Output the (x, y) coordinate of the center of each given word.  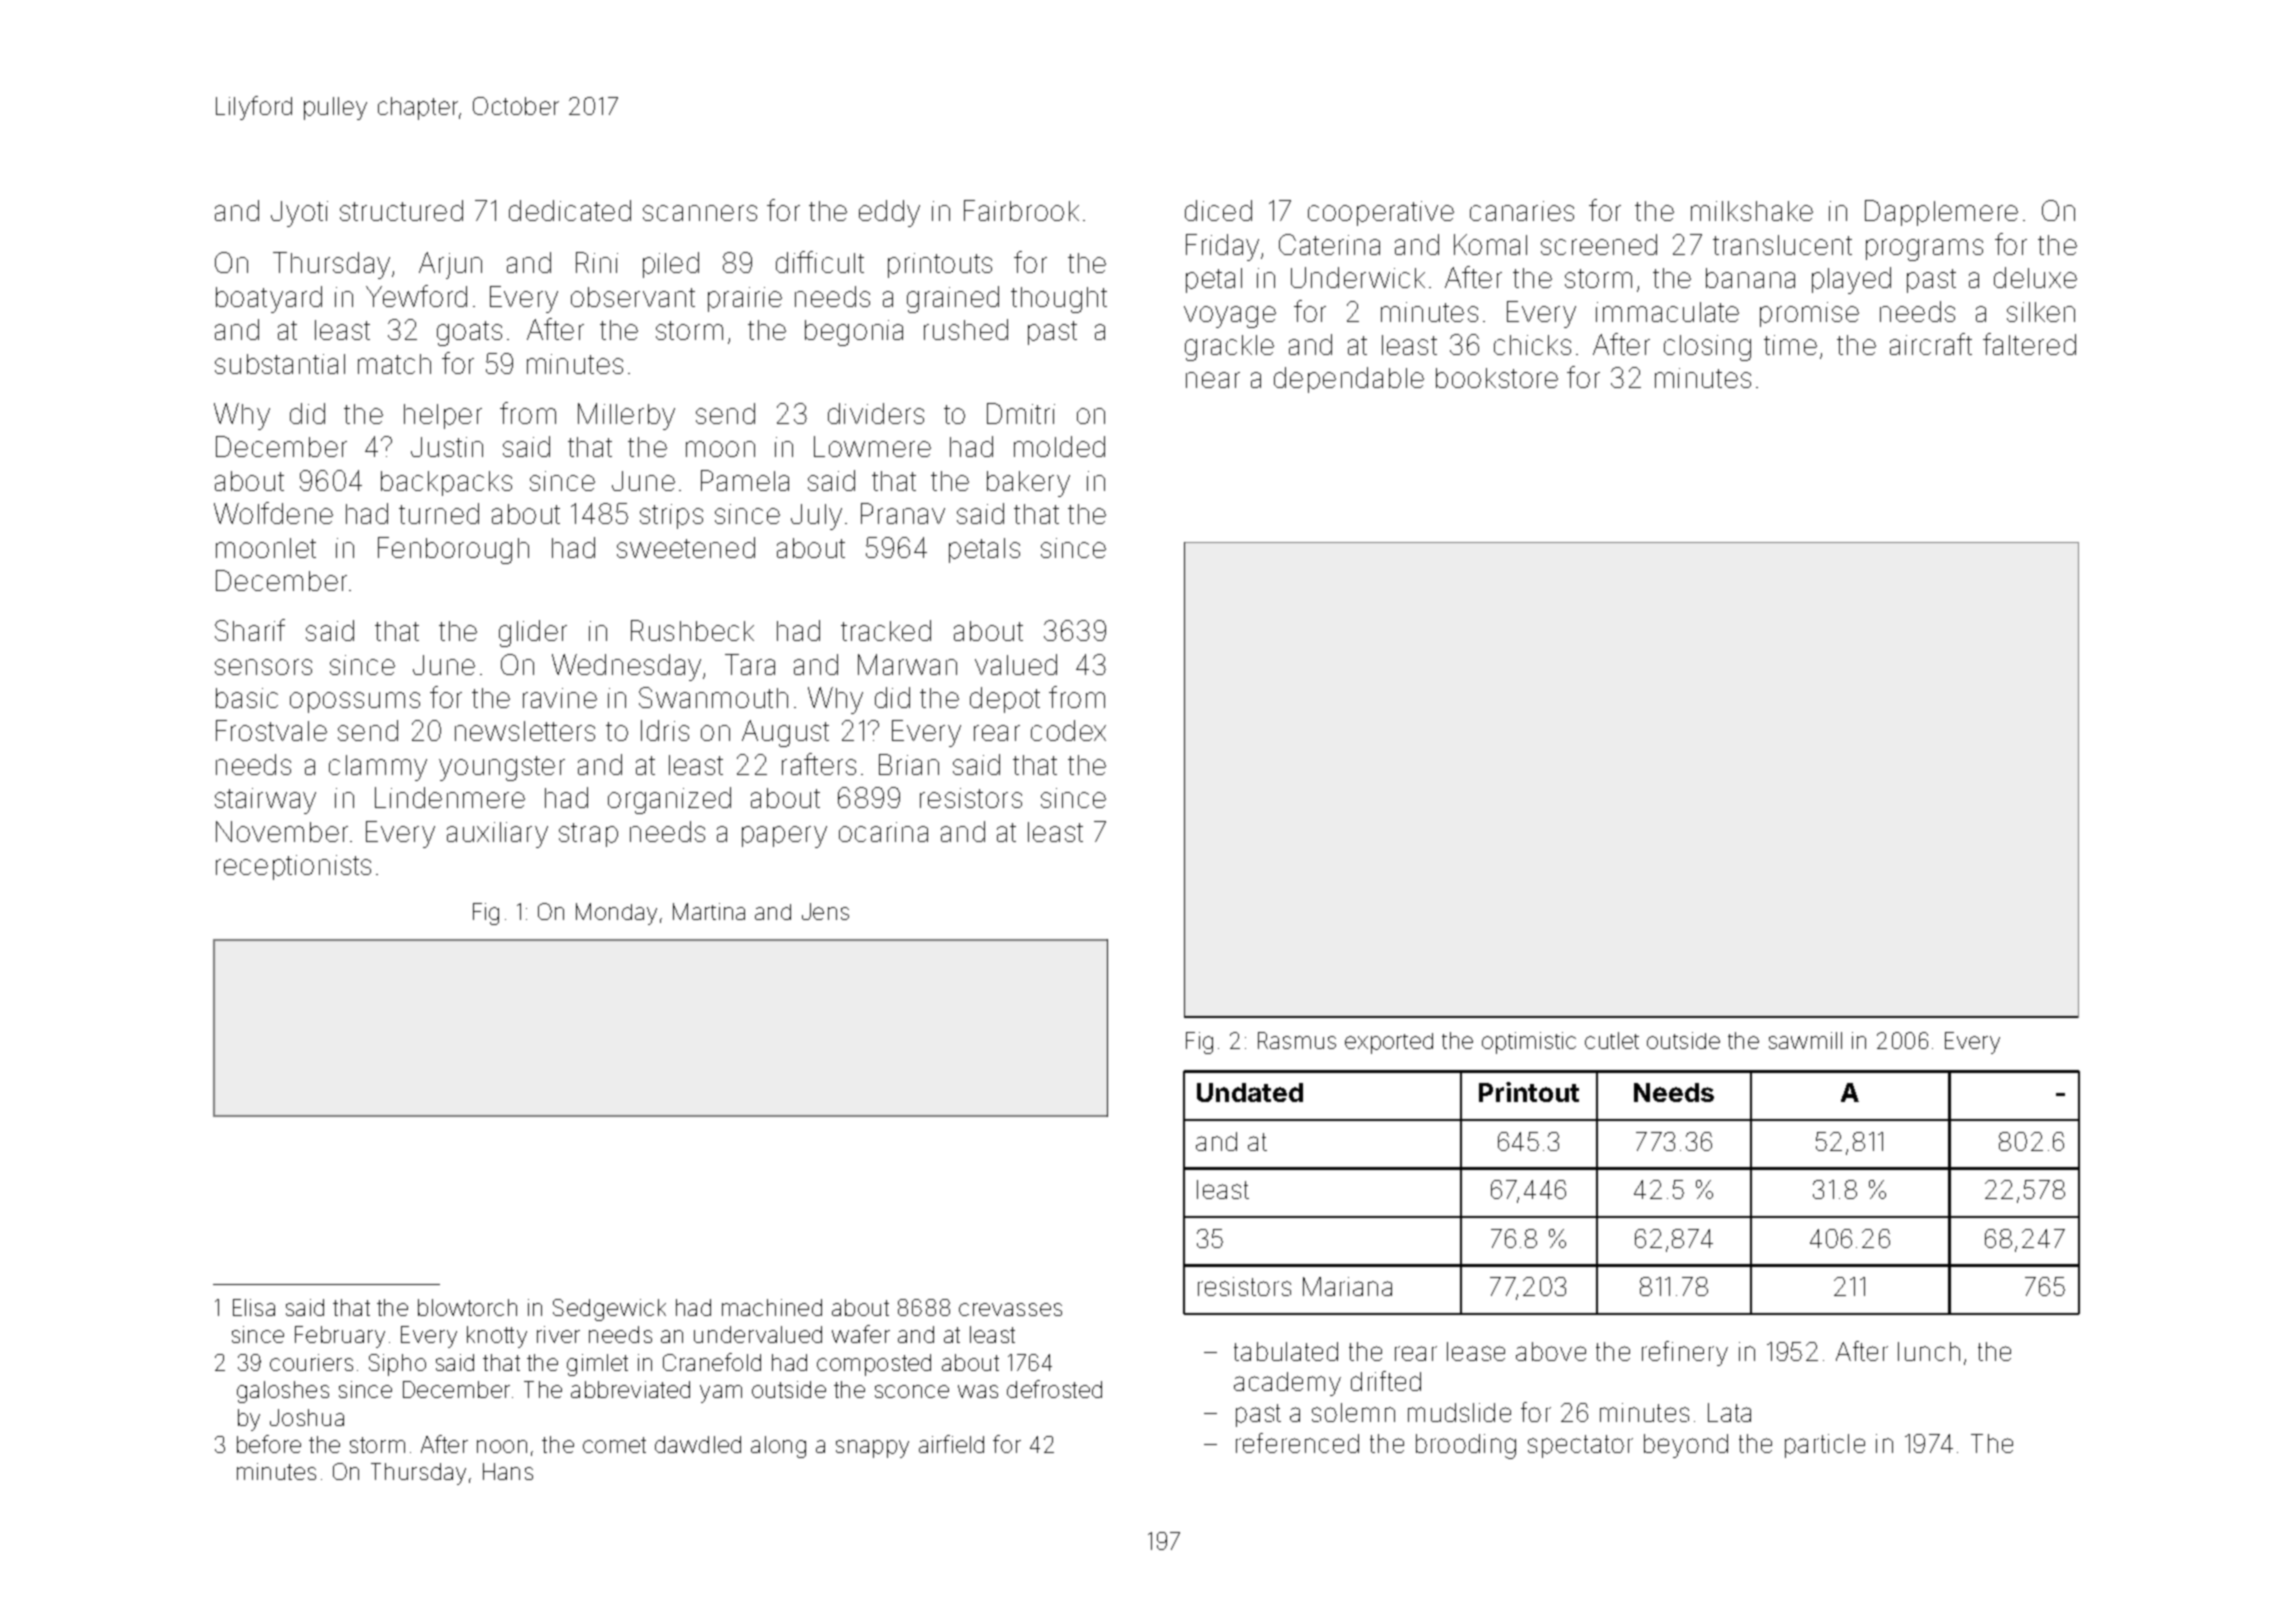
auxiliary (497, 835)
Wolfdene (273, 513)
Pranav (903, 513)
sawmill (1805, 1040)
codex (1068, 730)
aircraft (1931, 344)
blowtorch (467, 1307)
